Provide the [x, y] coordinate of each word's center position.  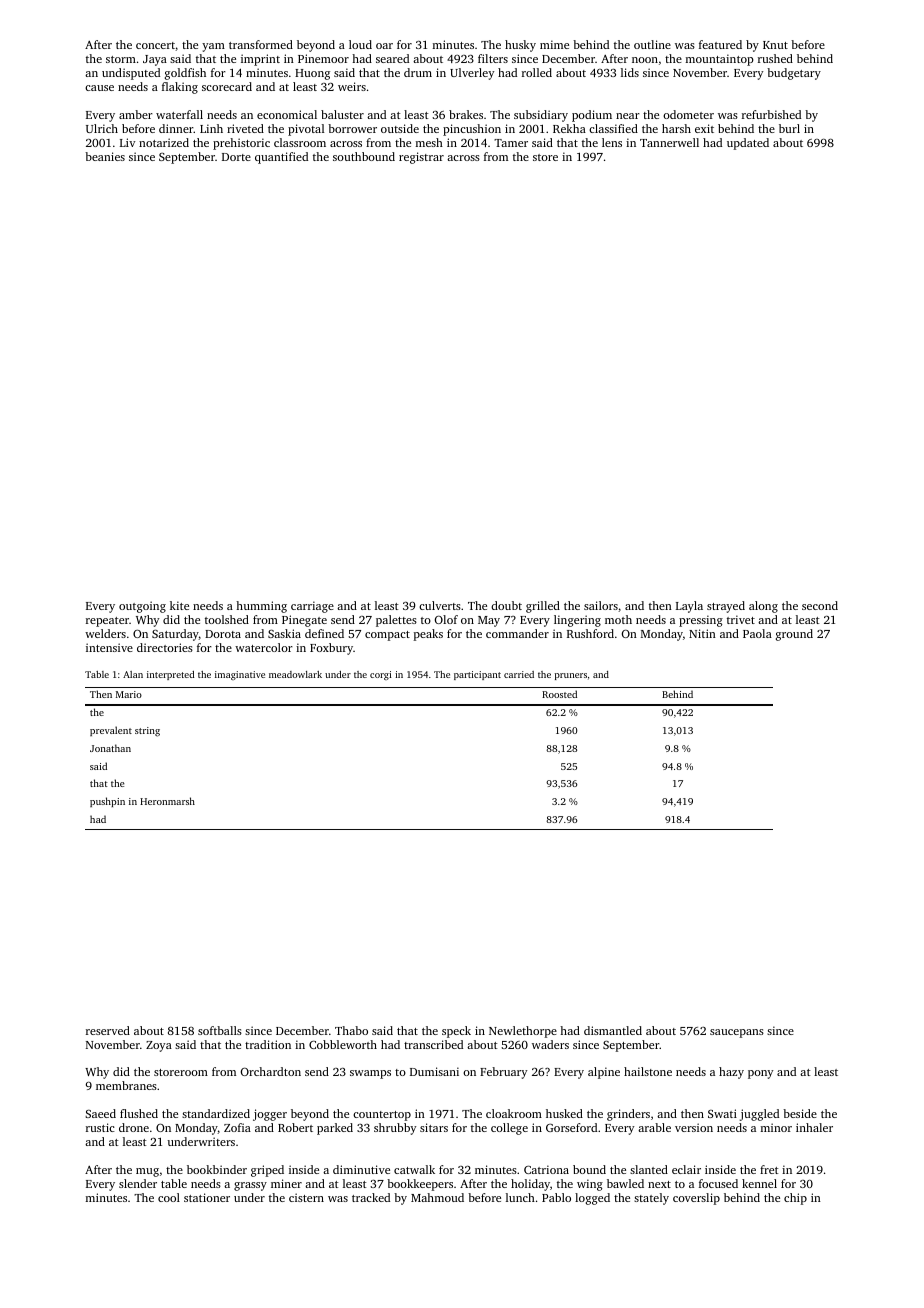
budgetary [794, 74]
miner [286, 1183]
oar [384, 46]
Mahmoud [437, 1197]
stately [651, 1199]
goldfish [185, 74]
